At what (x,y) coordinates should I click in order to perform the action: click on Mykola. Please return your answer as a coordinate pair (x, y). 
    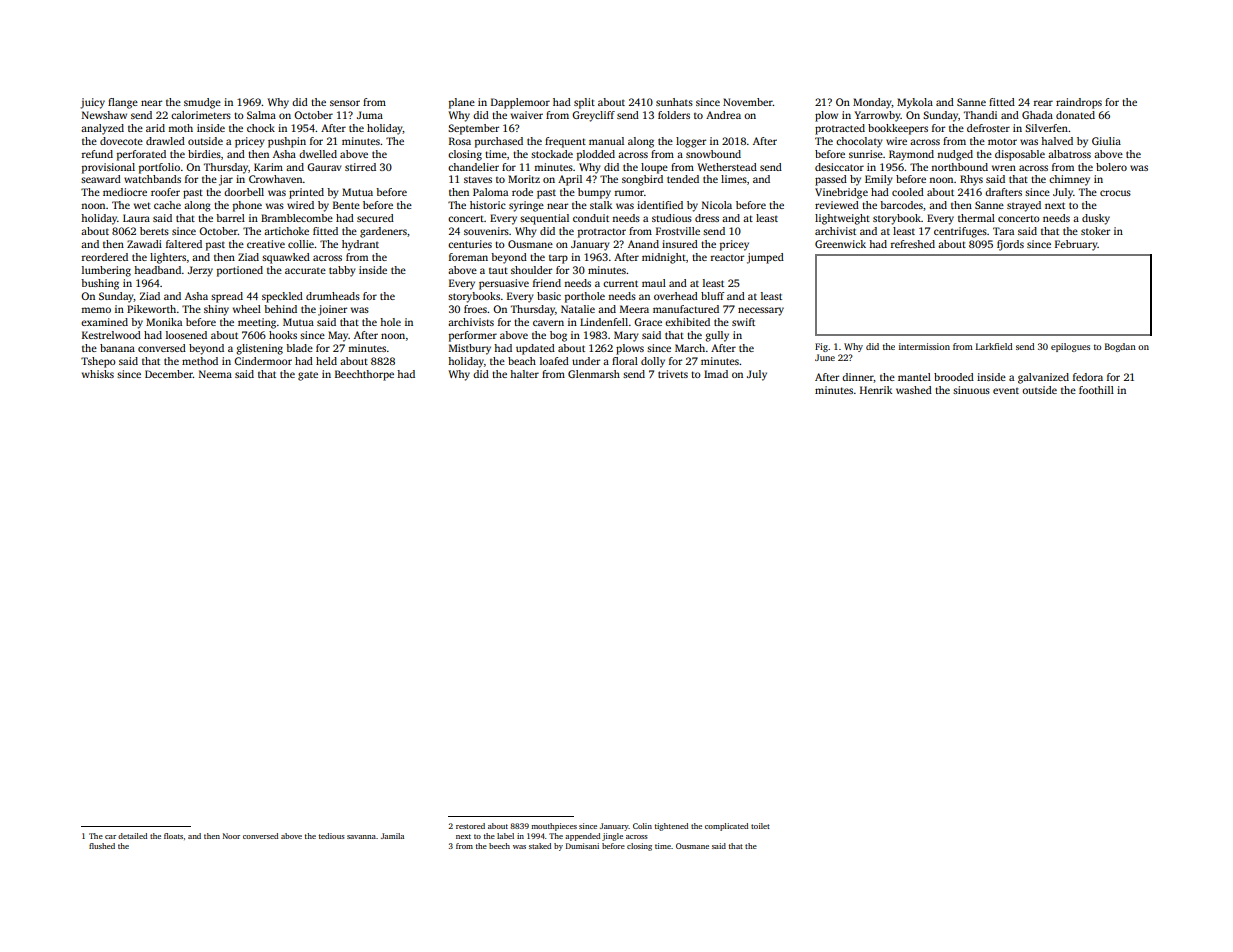
    Looking at the image, I should click on (915, 103).
